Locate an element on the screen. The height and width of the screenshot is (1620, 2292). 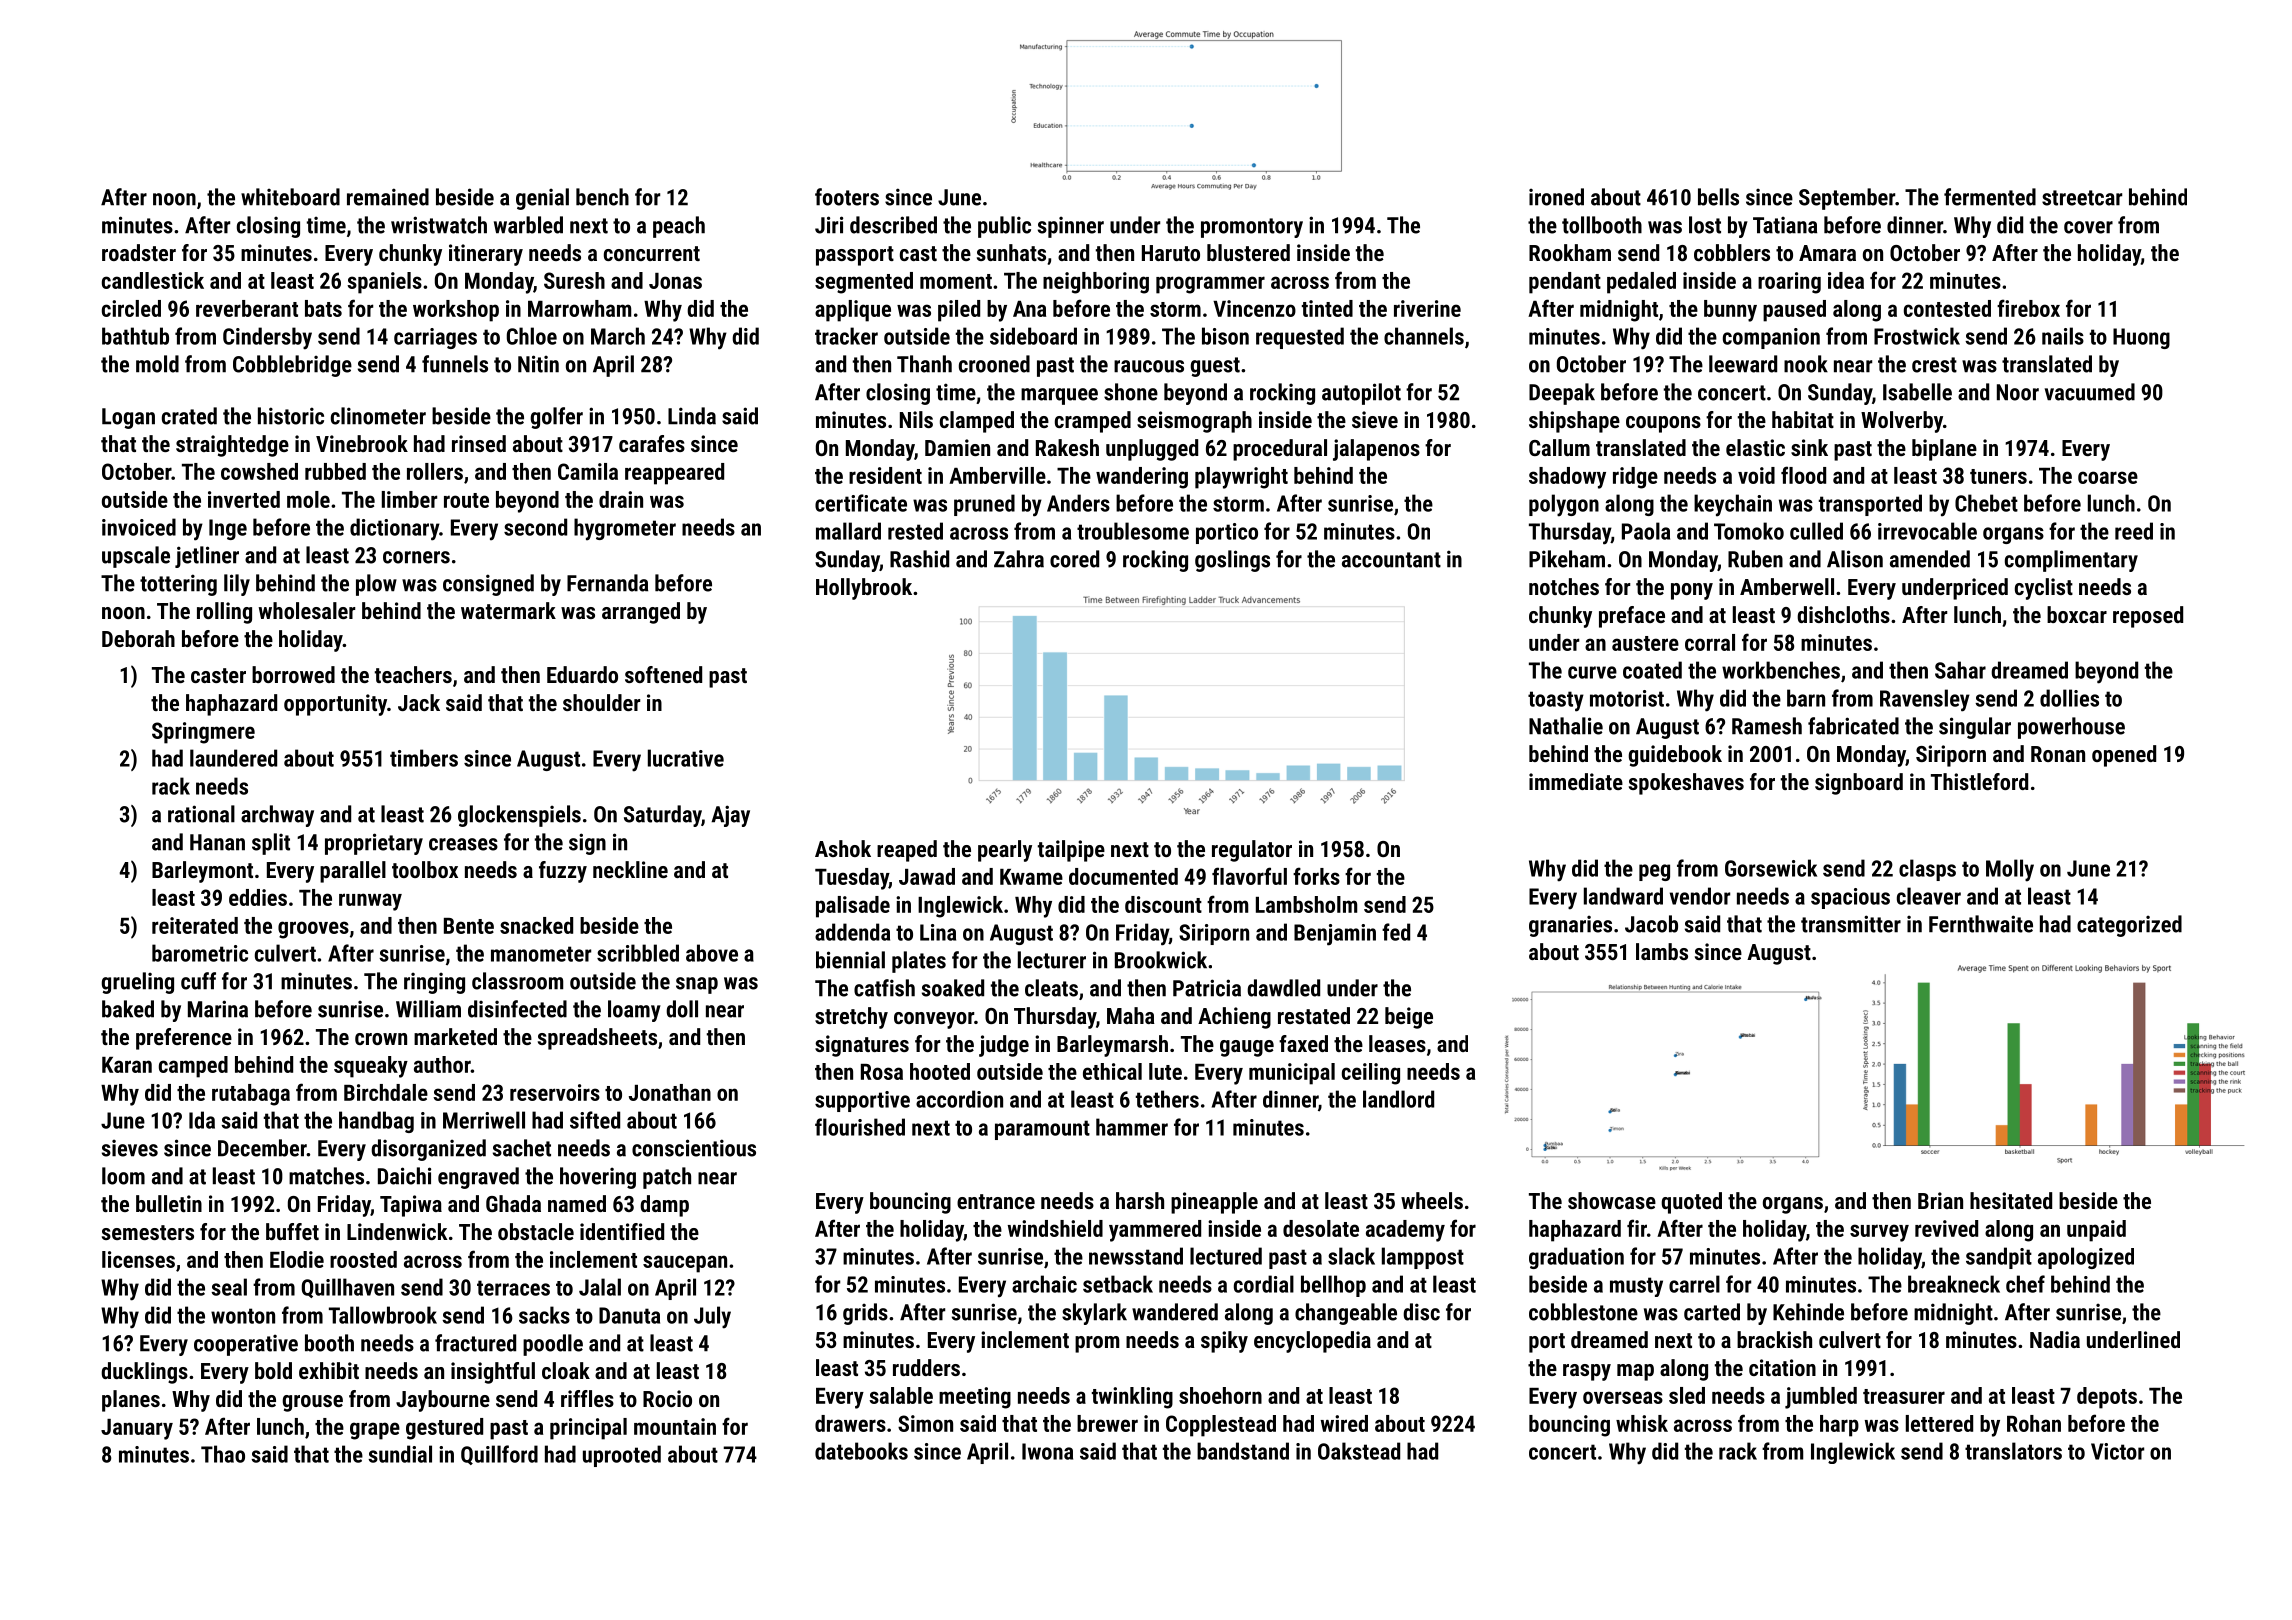
damp is located at coordinates (664, 1206).
